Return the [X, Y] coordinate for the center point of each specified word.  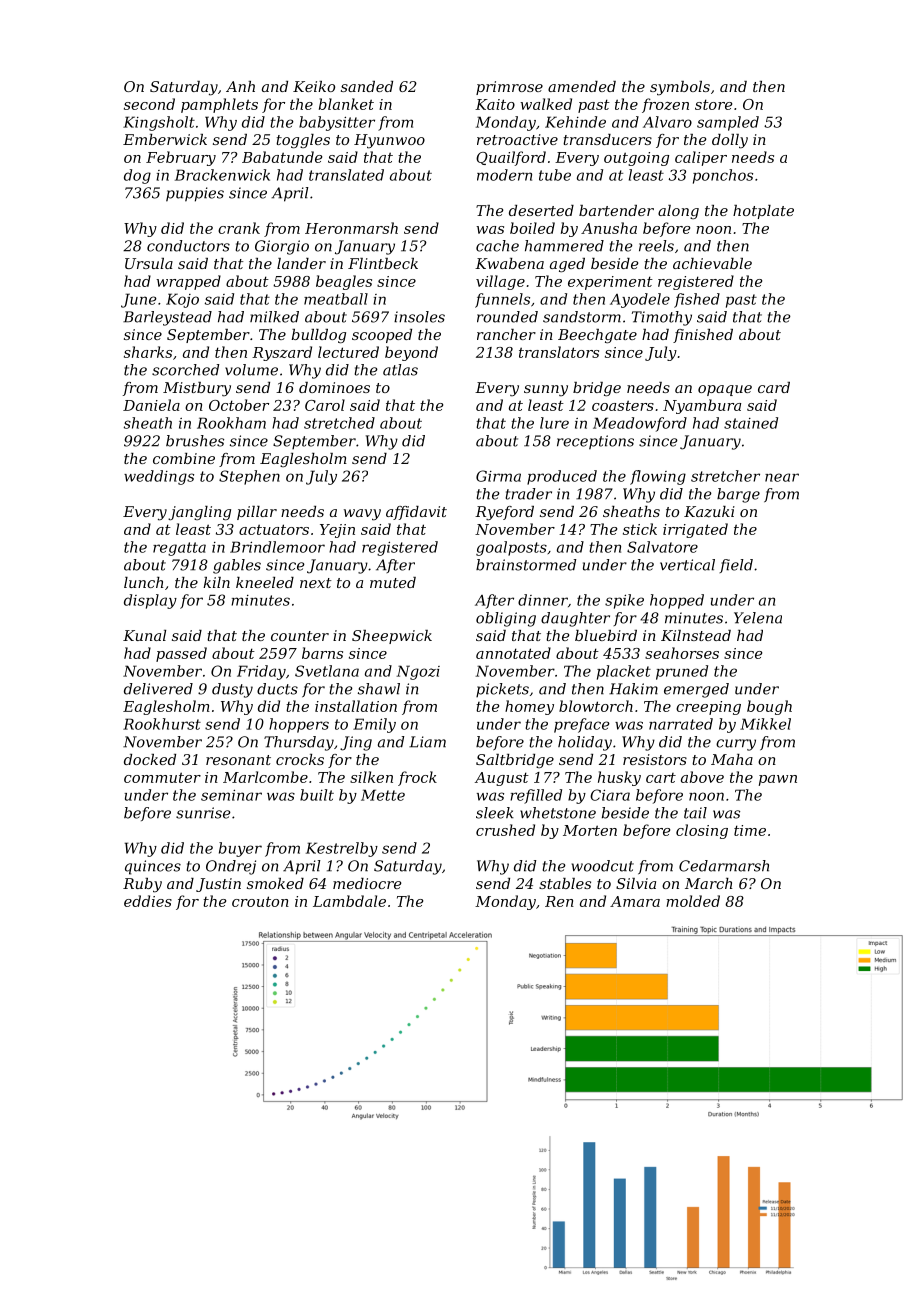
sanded [367, 86]
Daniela [151, 405]
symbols [680, 88]
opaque [725, 390]
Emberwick [165, 139]
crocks [300, 759]
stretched [339, 423]
